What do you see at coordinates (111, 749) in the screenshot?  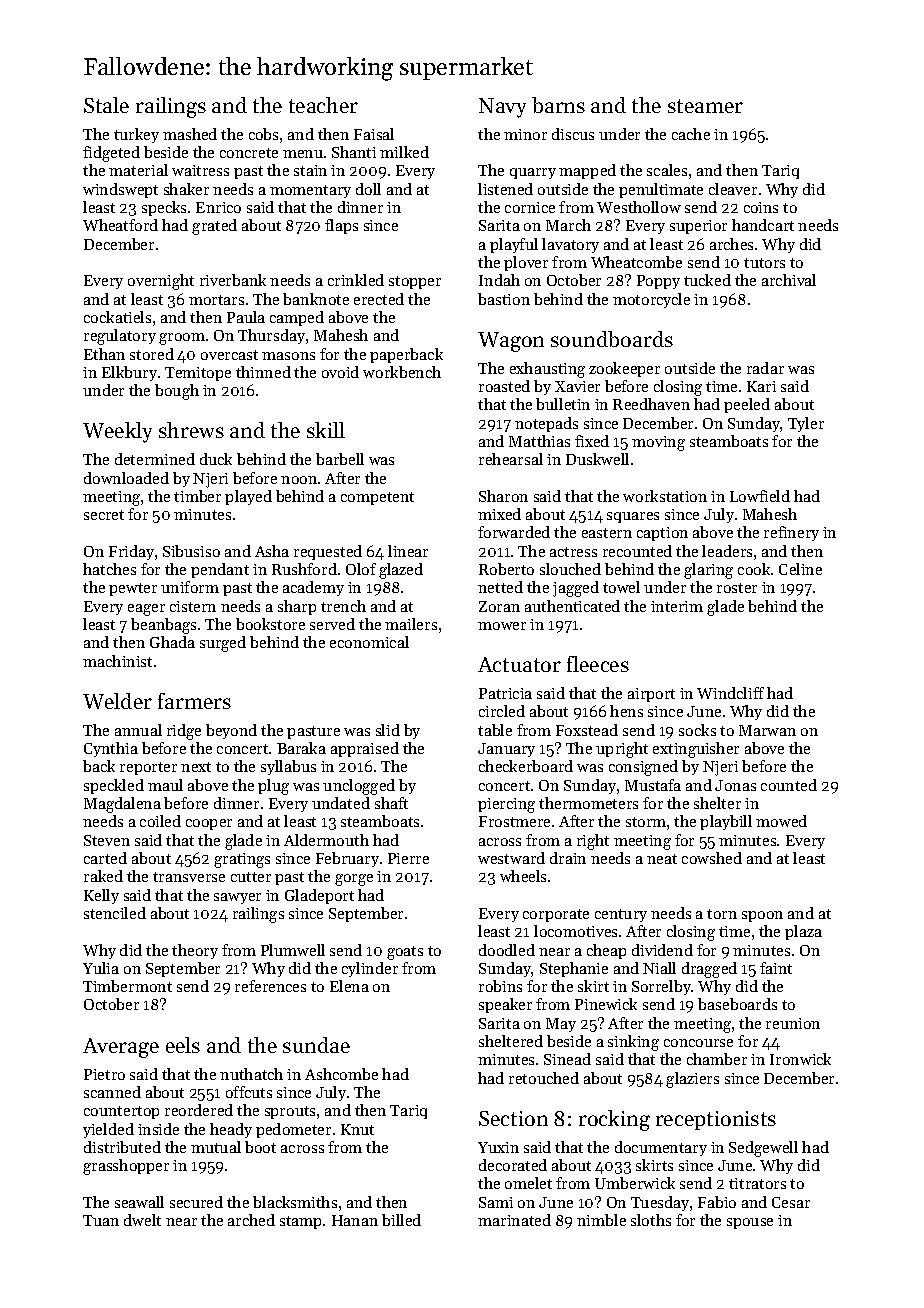 I see `Cynthia` at bounding box center [111, 749].
